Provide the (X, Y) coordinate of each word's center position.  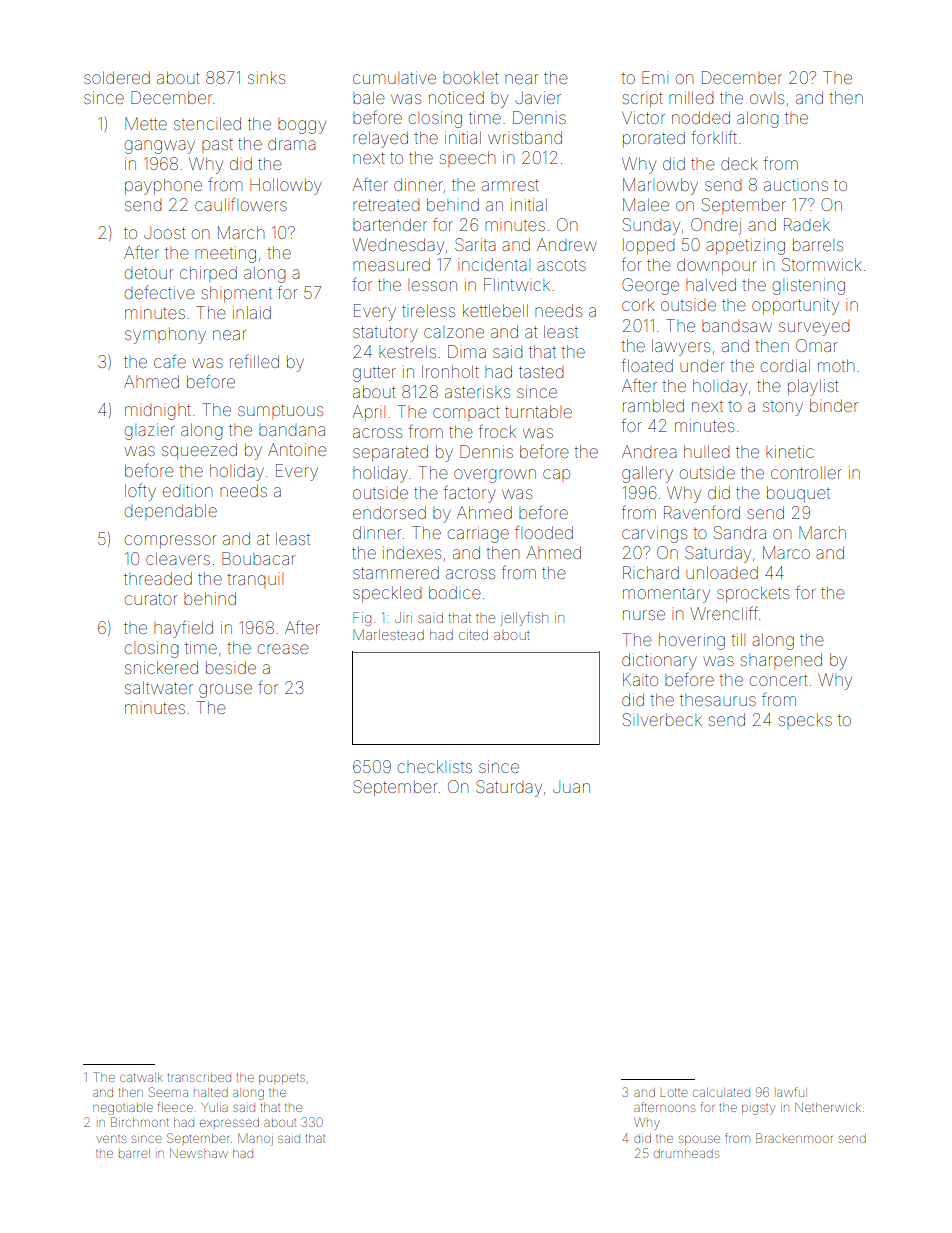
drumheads (686, 1154)
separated (390, 453)
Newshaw (199, 1153)
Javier (538, 97)
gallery (647, 474)
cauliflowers (241, 204)
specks (805, 721)
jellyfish (524, 619)
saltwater (159, 687)
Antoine (297, 449)
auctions (796, 185)
